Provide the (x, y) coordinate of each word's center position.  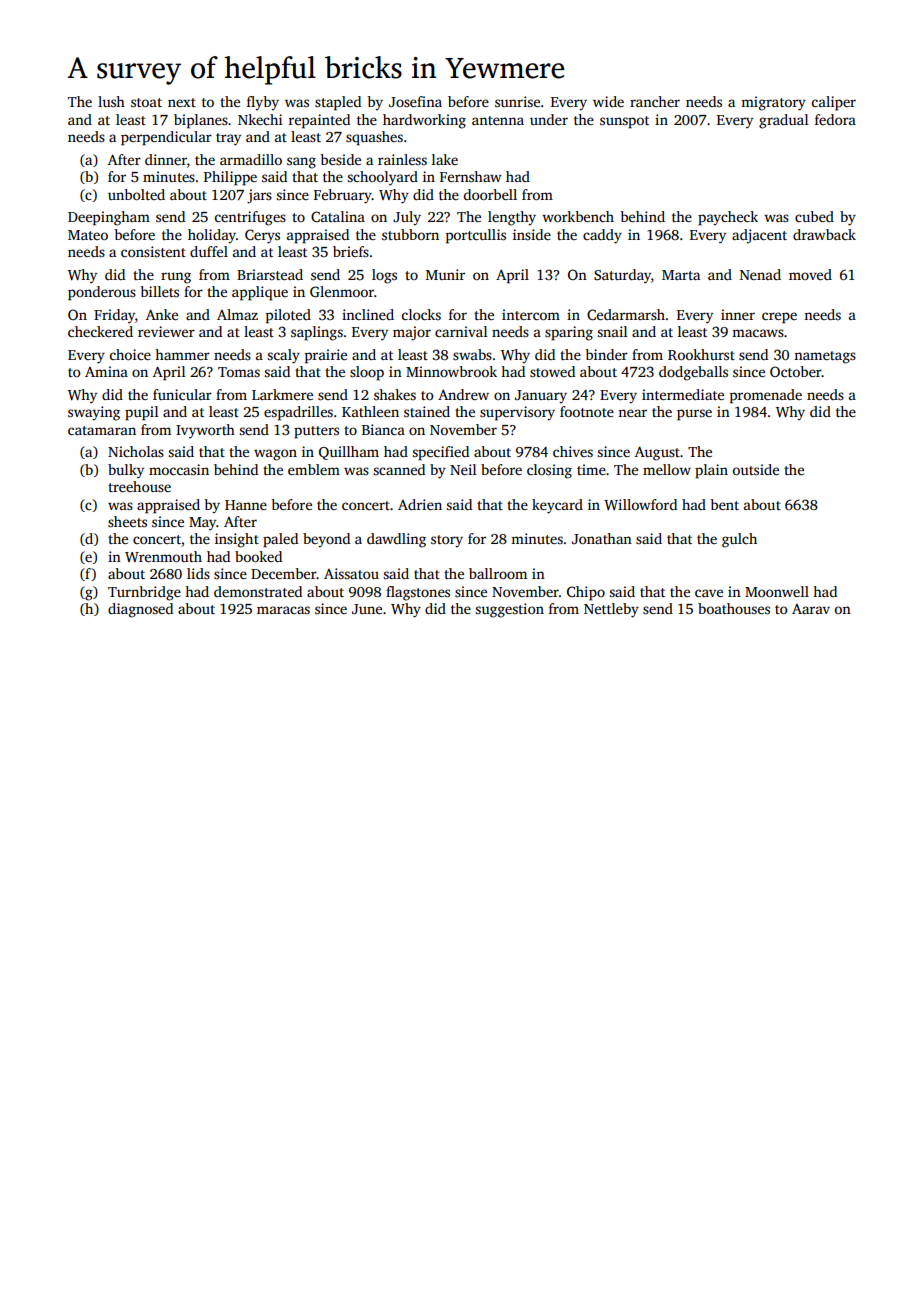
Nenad (760, 274)
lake (445, 159)
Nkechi (260, 119)
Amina (106, 371)
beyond (326, 540)
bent (724, 504)
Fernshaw (470, 176)
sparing (569, 333)
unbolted (136, 194)
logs (384, 276)
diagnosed (140, 610)
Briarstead (270, 274)
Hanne (246, 505)
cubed (814, 216)
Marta (681, 275)
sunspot (624, 122)
